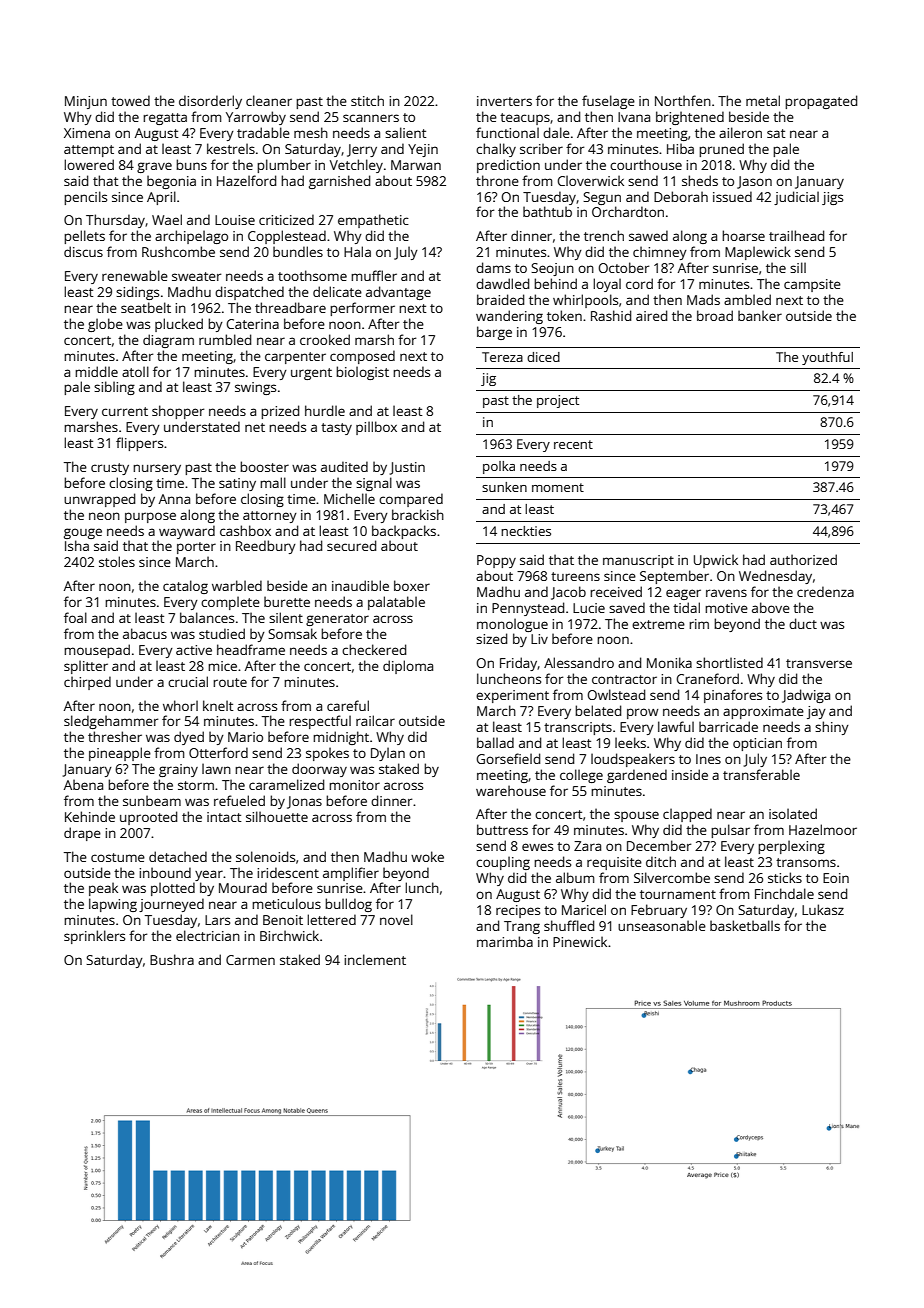 The height and width of the screenshot is (1308, 924). What do you see at coordinates (94, 937) in the screenshot?
I see `sprinklers` at bounding box center [94, 937].
